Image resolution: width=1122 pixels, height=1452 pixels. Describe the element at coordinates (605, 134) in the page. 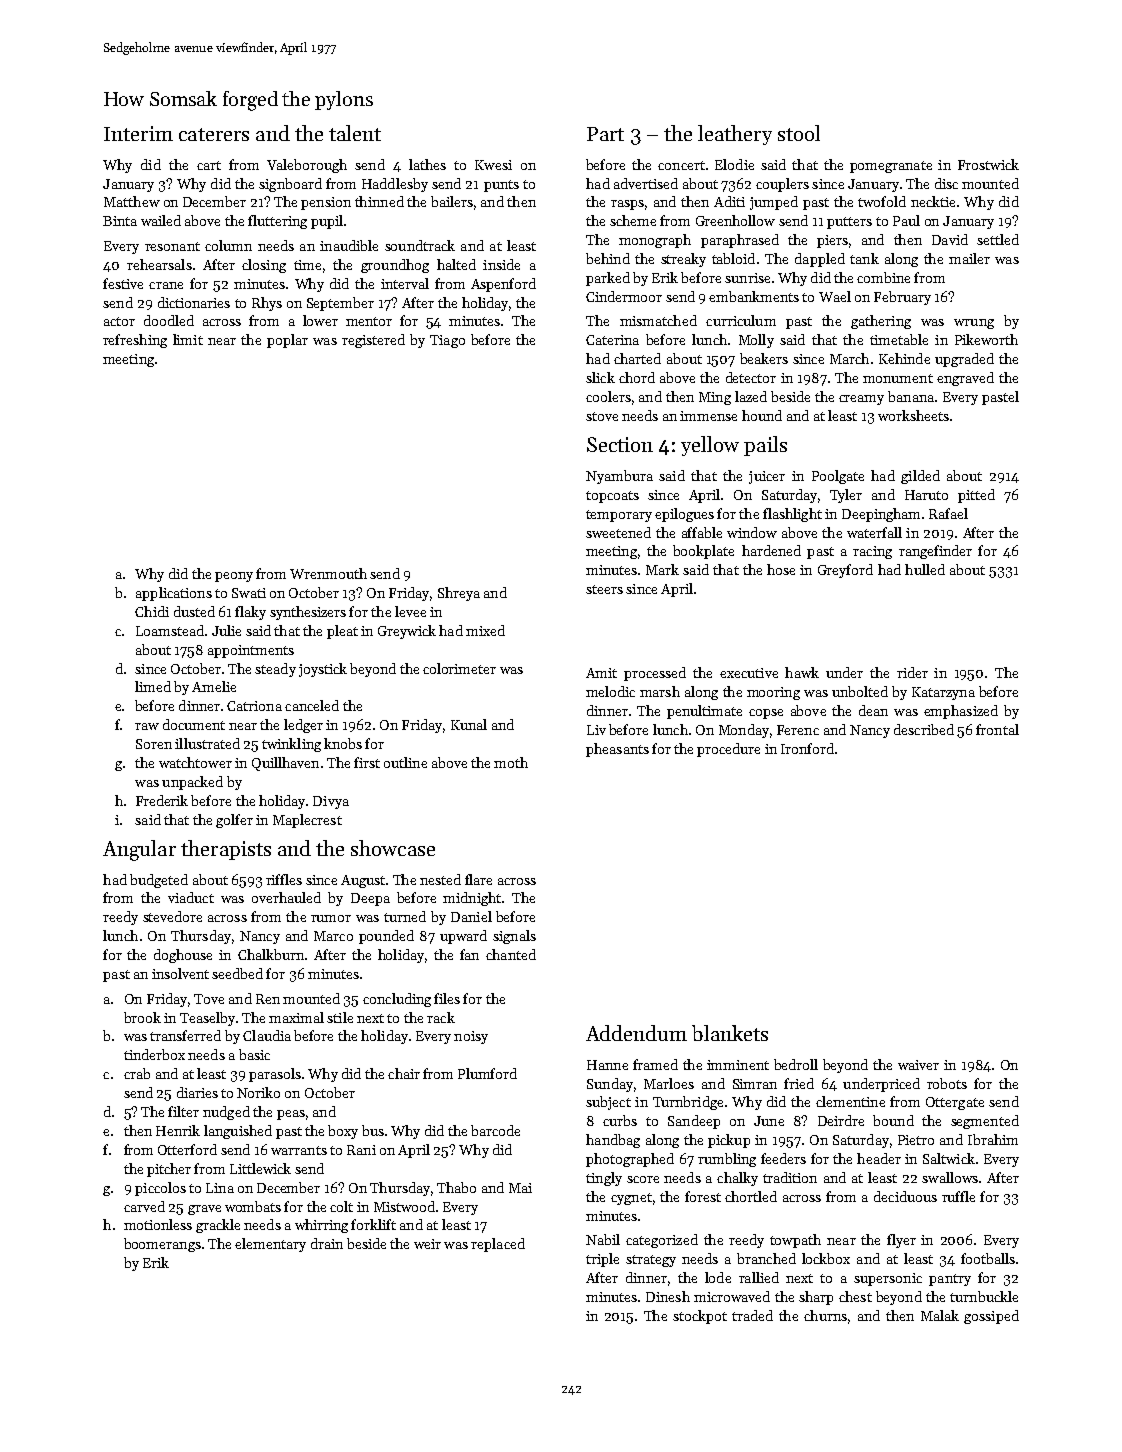

I see `Part` at that location.
